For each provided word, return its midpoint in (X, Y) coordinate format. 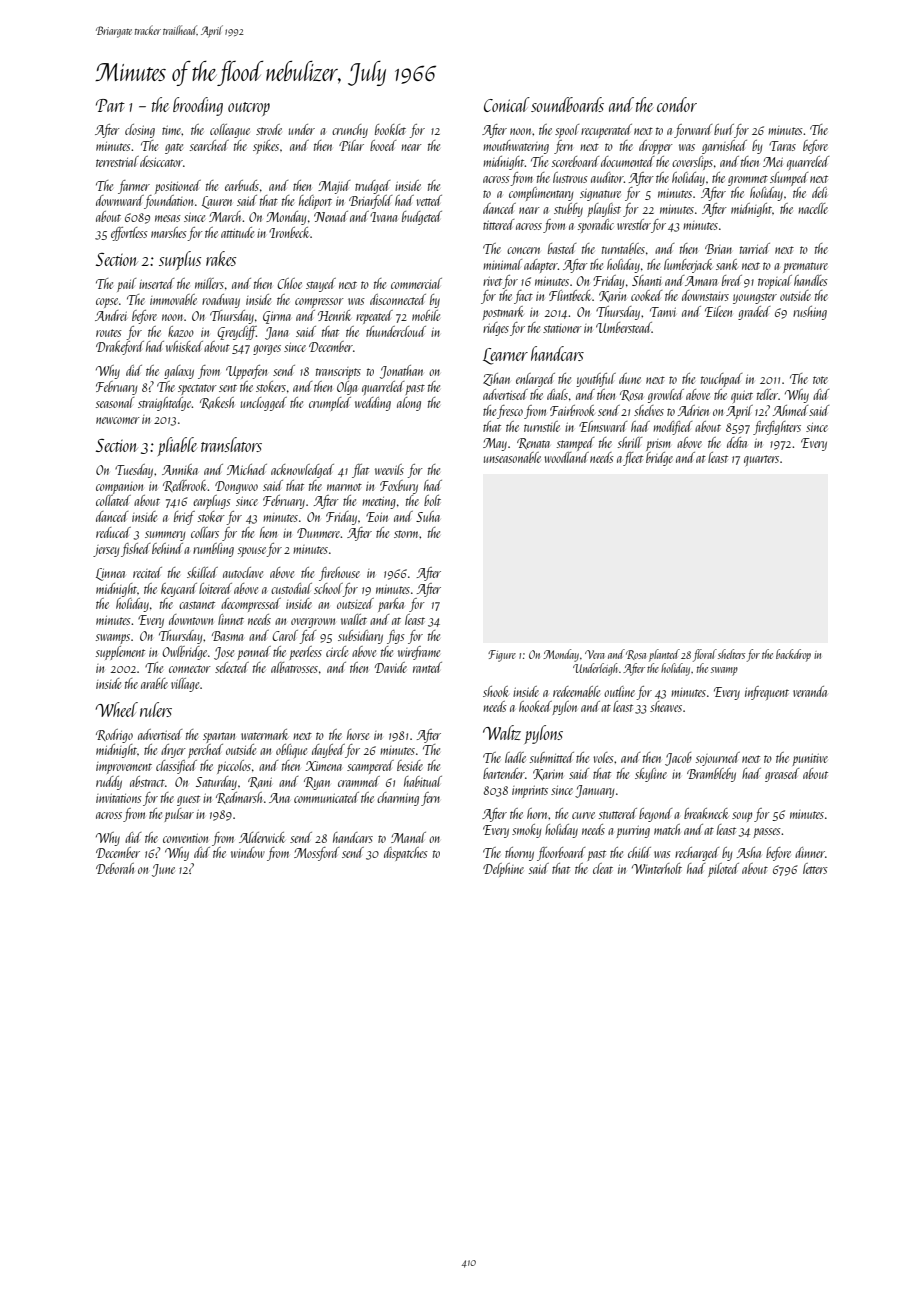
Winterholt (657, 868)
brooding (198, 106)
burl (724, 129)
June (163, 870)
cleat (603, 868)
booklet (390, 129)
